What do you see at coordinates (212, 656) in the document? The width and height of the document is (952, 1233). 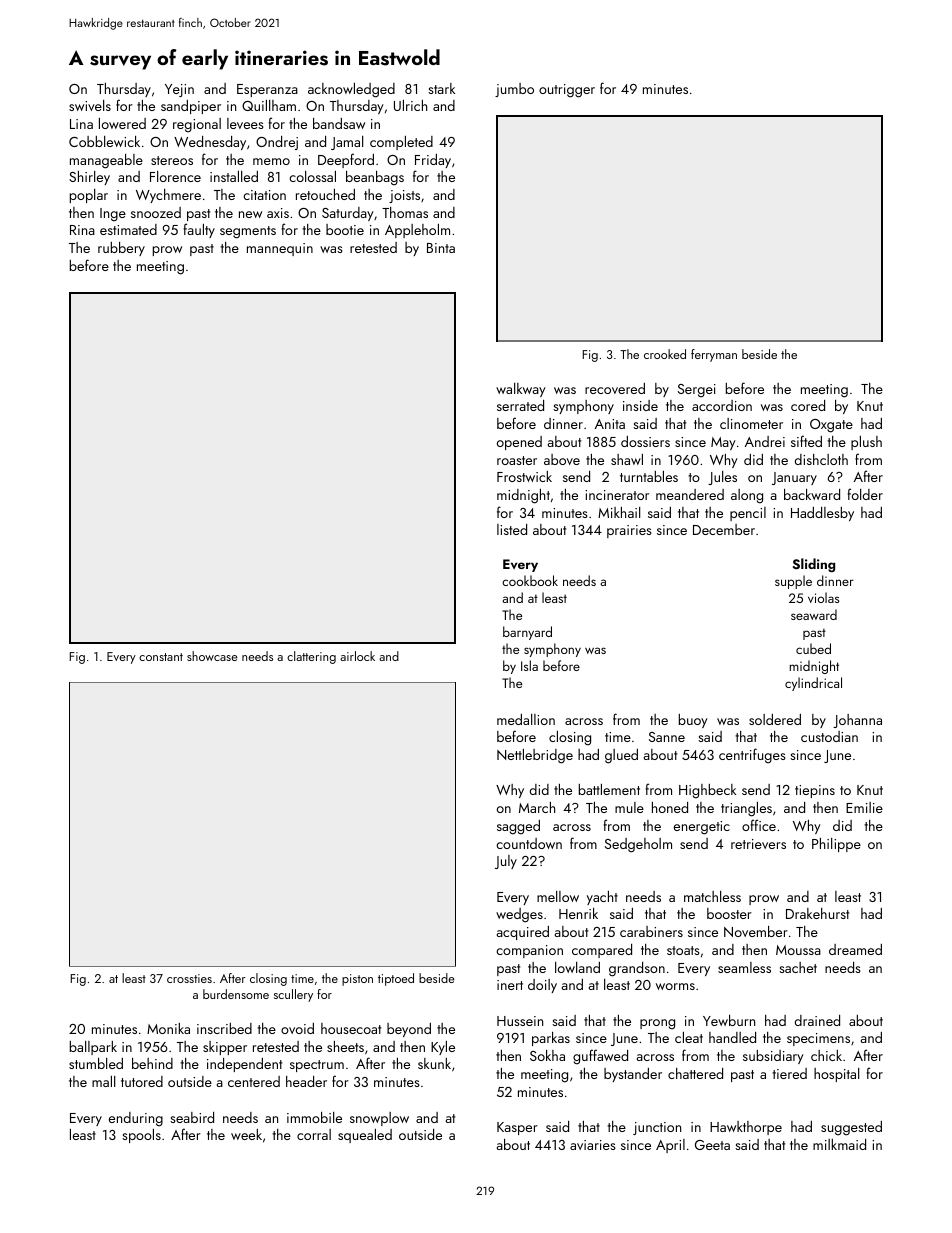 I see `showcase` at bounding box center [212, 656].
